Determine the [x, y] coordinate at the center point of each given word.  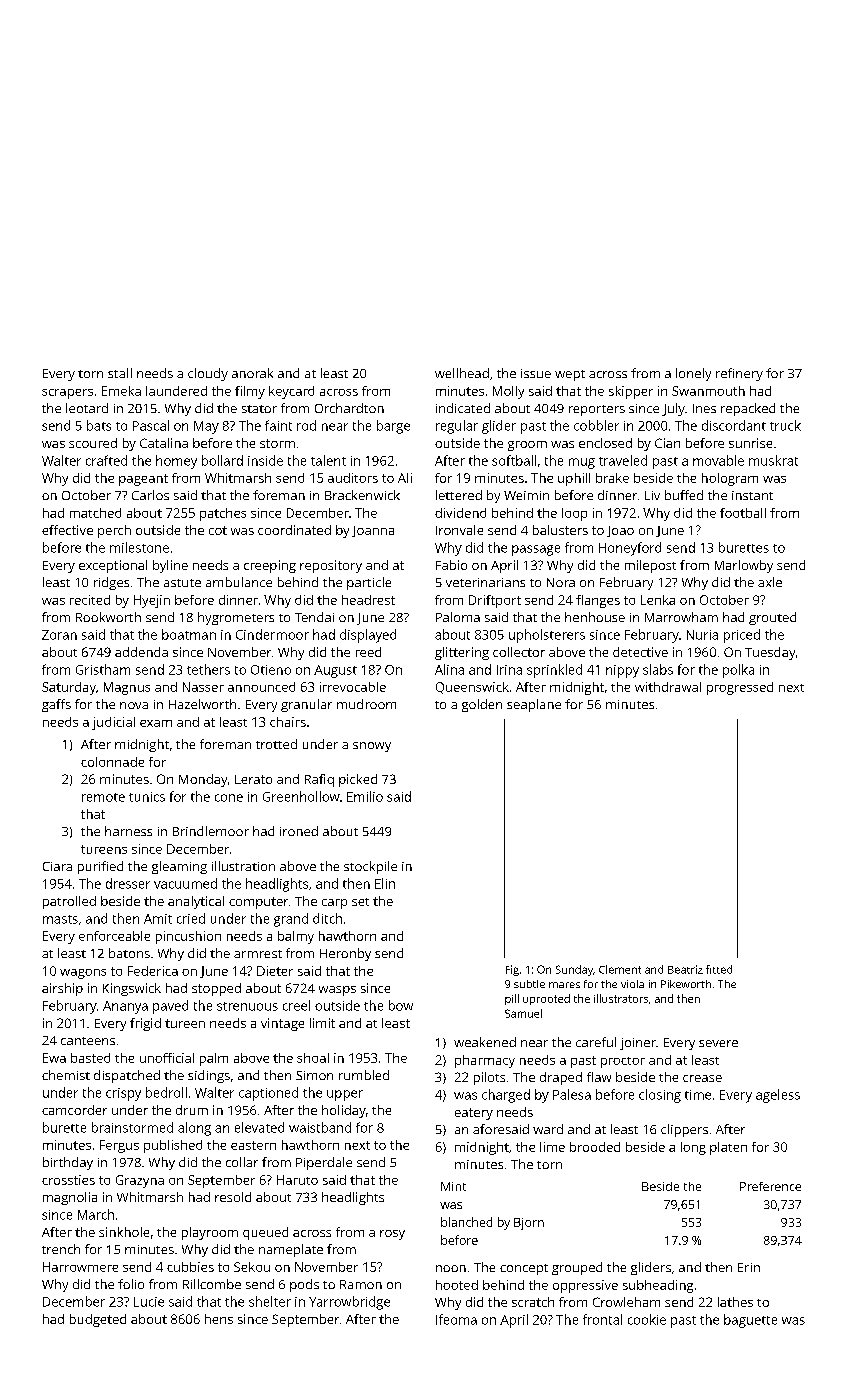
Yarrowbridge [349, 1303]
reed [368, 652]
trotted [276, 744]
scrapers [67, 394]
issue [536, 373]
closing [660, 1096]
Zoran [59, 635]
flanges [598, 601]
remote [103, 797]
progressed [740, 688]
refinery [739, 374]
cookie [647, 1319]
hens [219, 1319]
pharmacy [485, 1061]
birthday [68, 1163]
